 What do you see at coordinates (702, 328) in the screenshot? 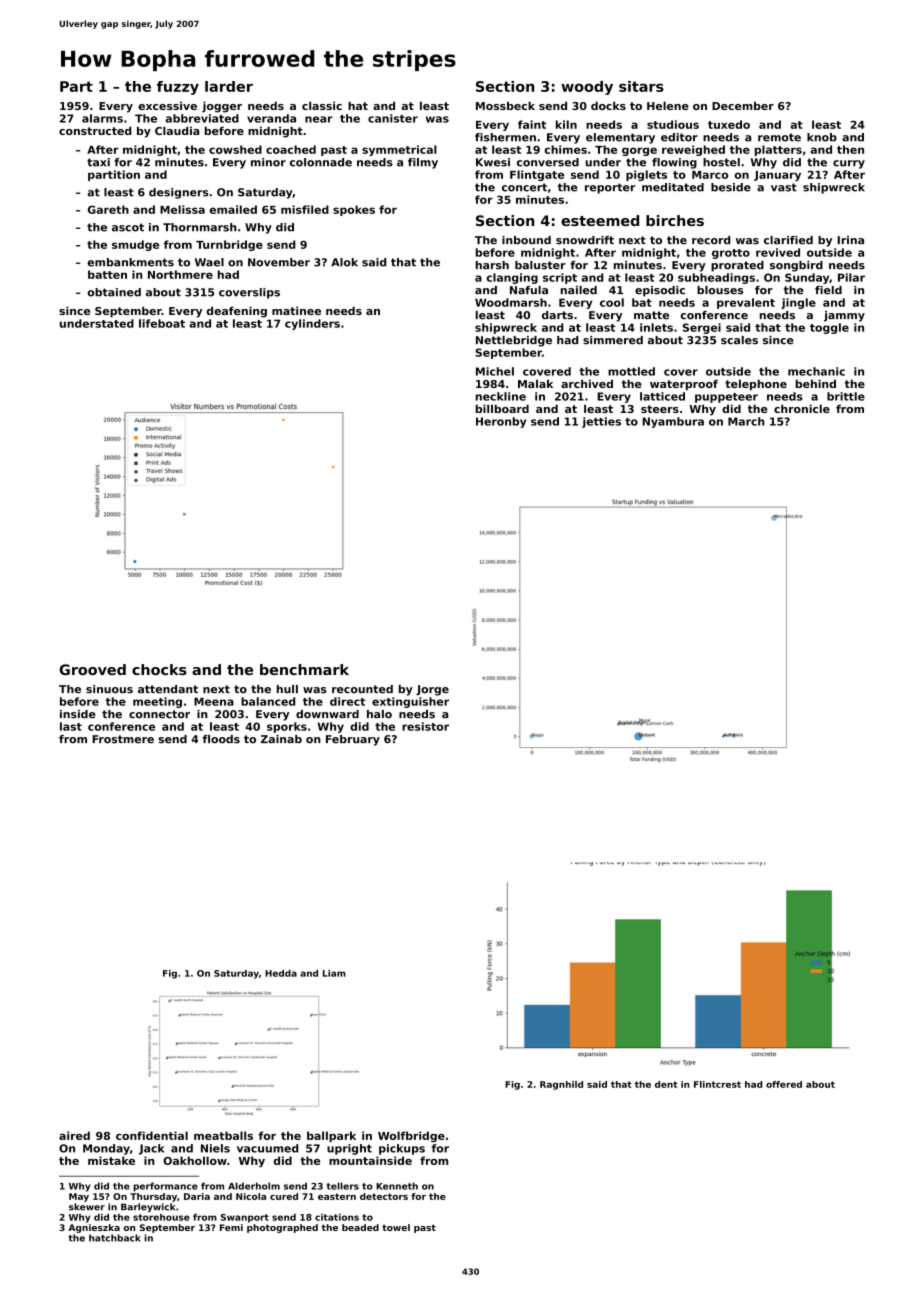
I see `Sergei` at bounding box center [702, 328].
